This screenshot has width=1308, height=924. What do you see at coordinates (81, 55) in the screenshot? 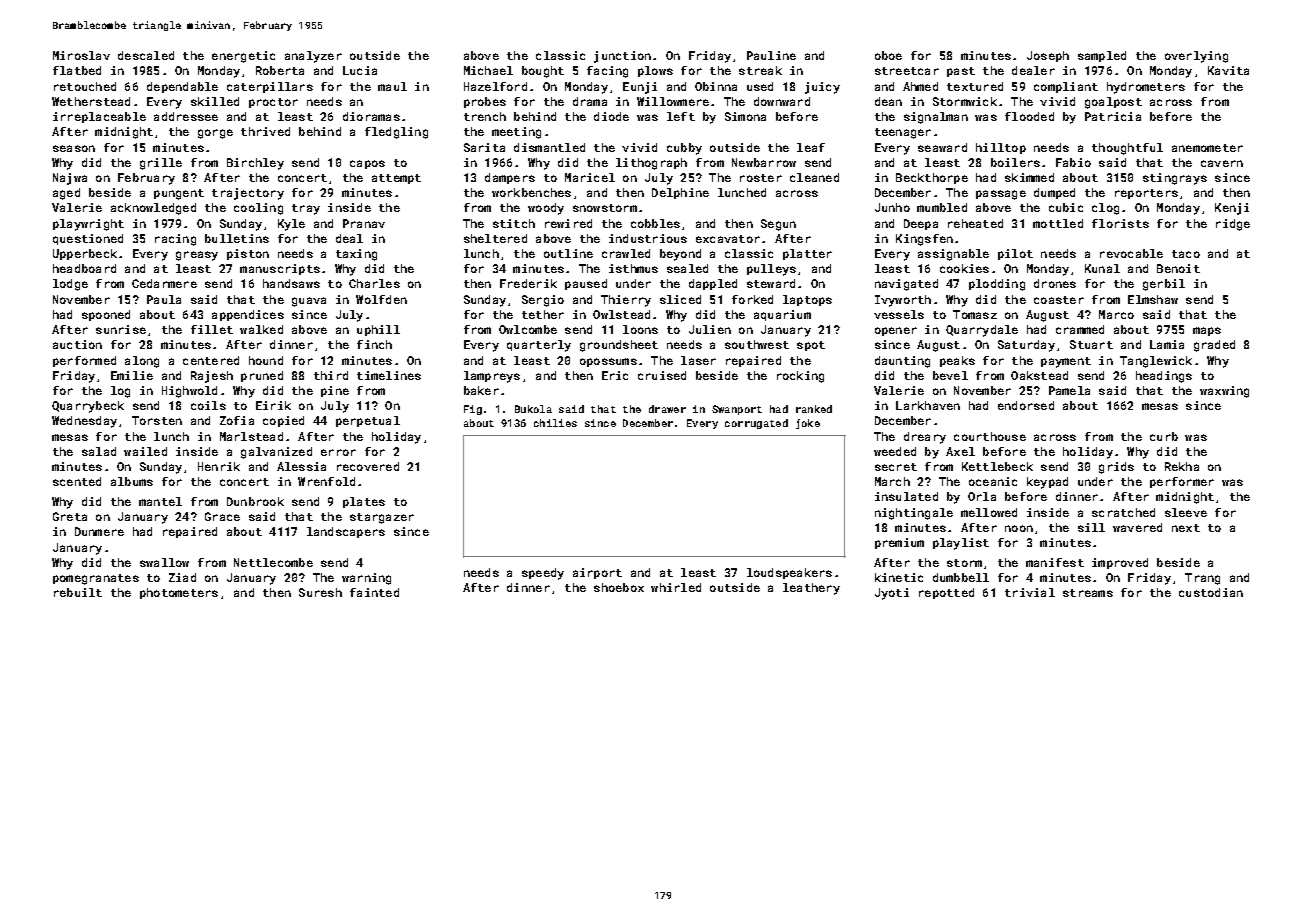
I see `Miroslav` at bounding box center [81, 55].
